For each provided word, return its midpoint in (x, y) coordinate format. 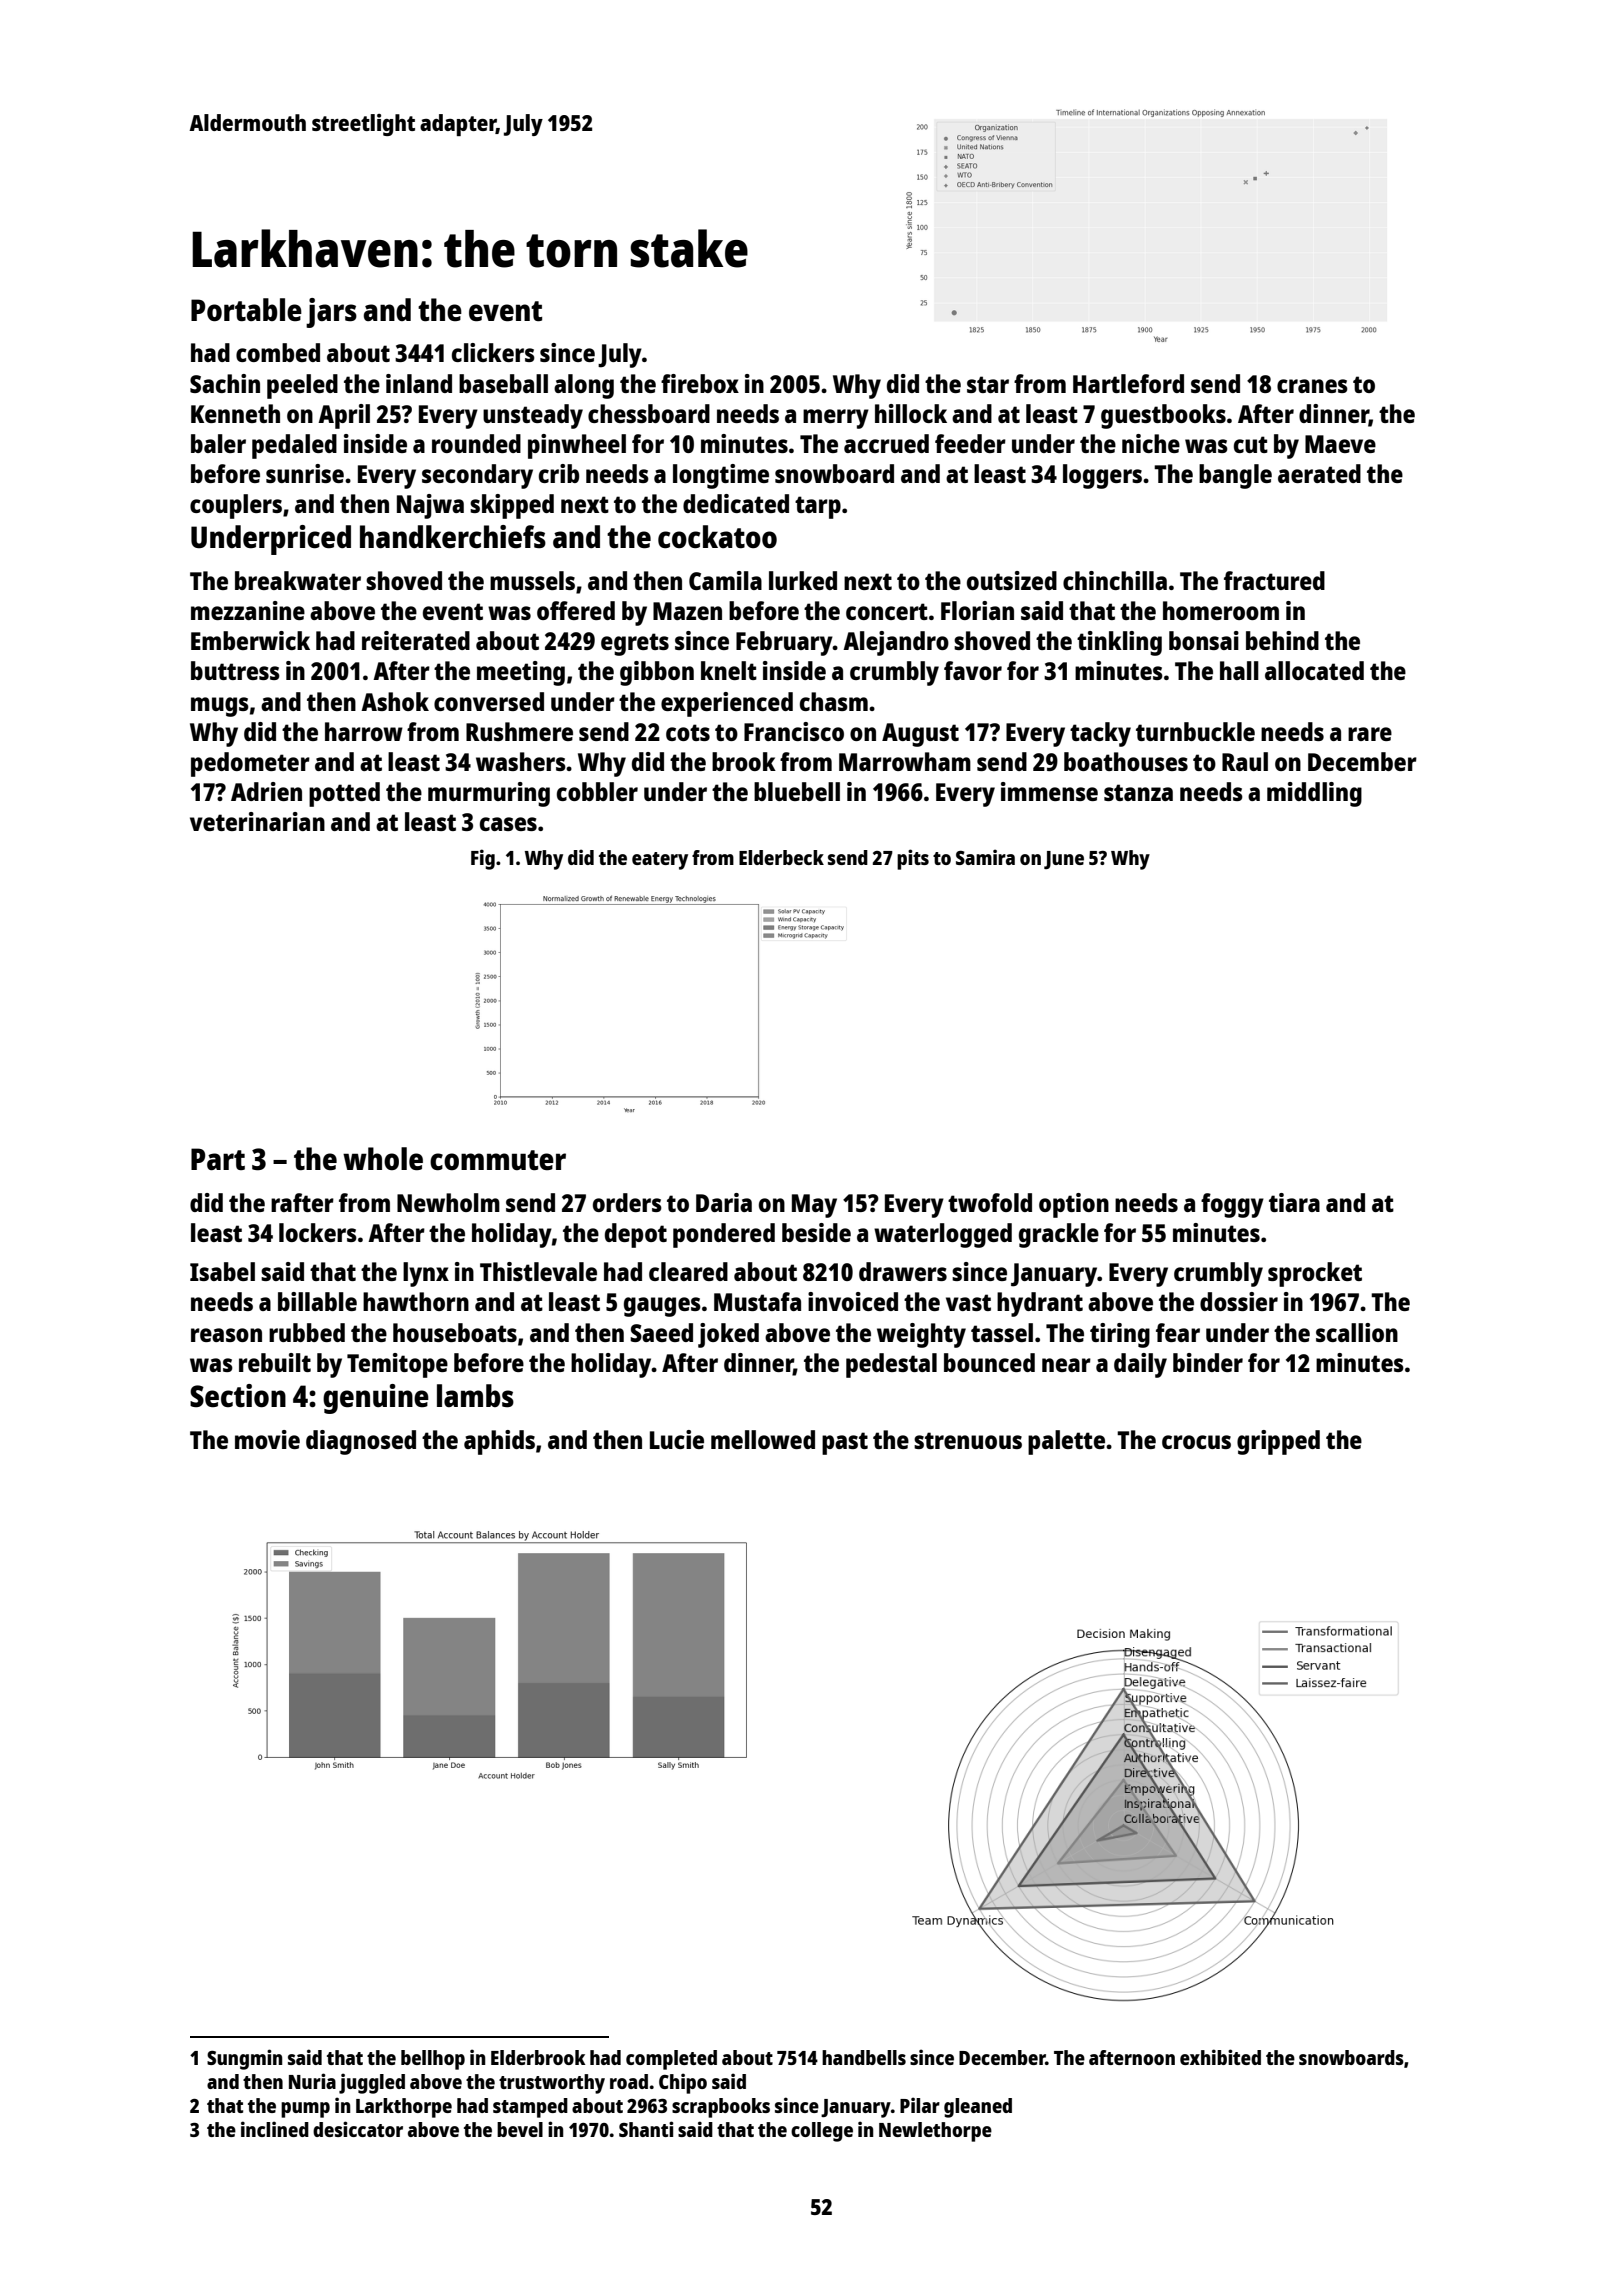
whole (383, 1158)
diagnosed (361, 1442)
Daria (724, 1202)
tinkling (1119, 643)
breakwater (298, 580)
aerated (1319, 473)
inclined (275, 2129)
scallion (1357, 1332)
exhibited (1220, 2057)
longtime (721, 476)
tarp (818, 507)
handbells (864, 2057)
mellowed (763, 1439)
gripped (1278, 1442)
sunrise (305, 473)
